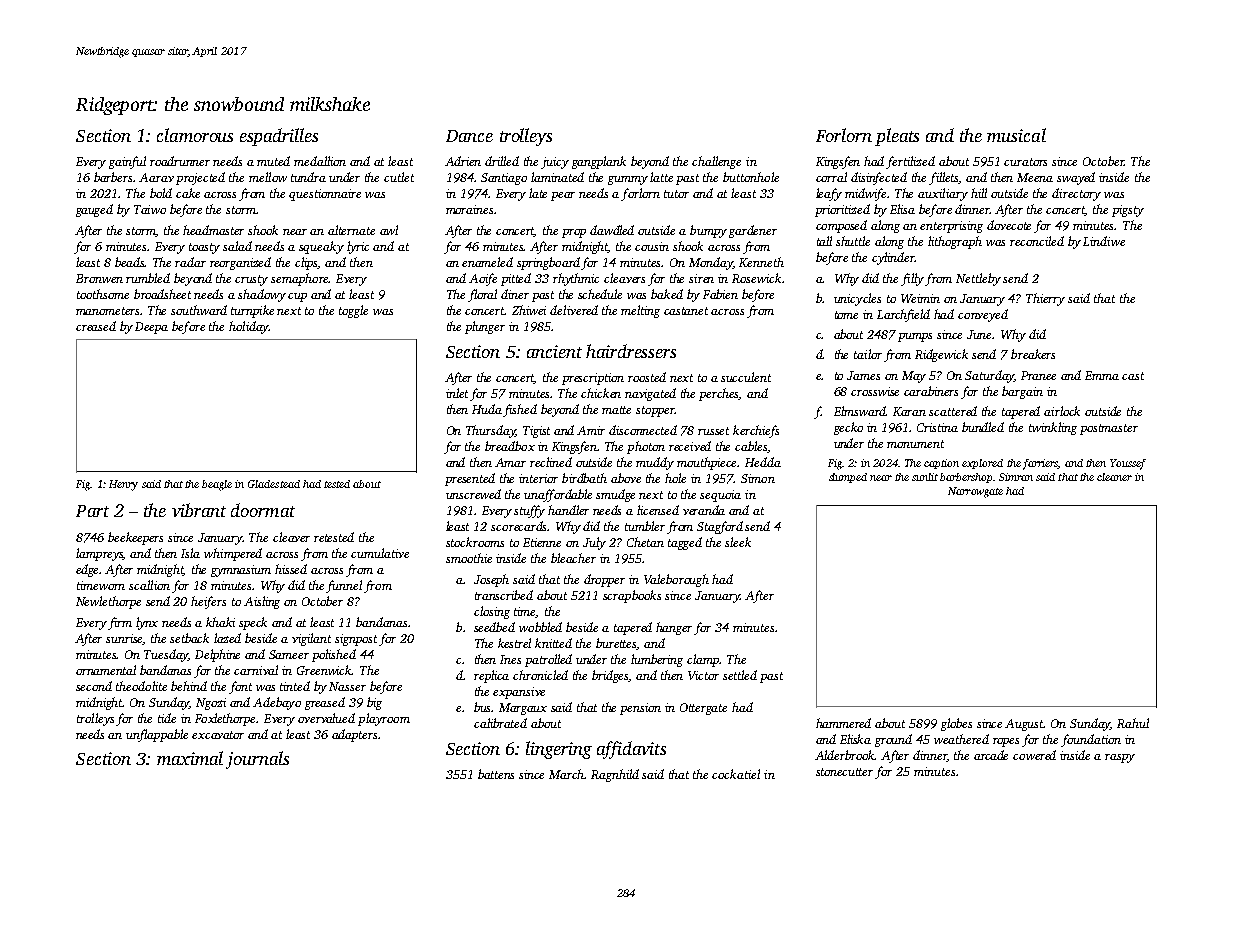 The image size is (1233, 952). I want to click on lampreys, so click(99, 554).
